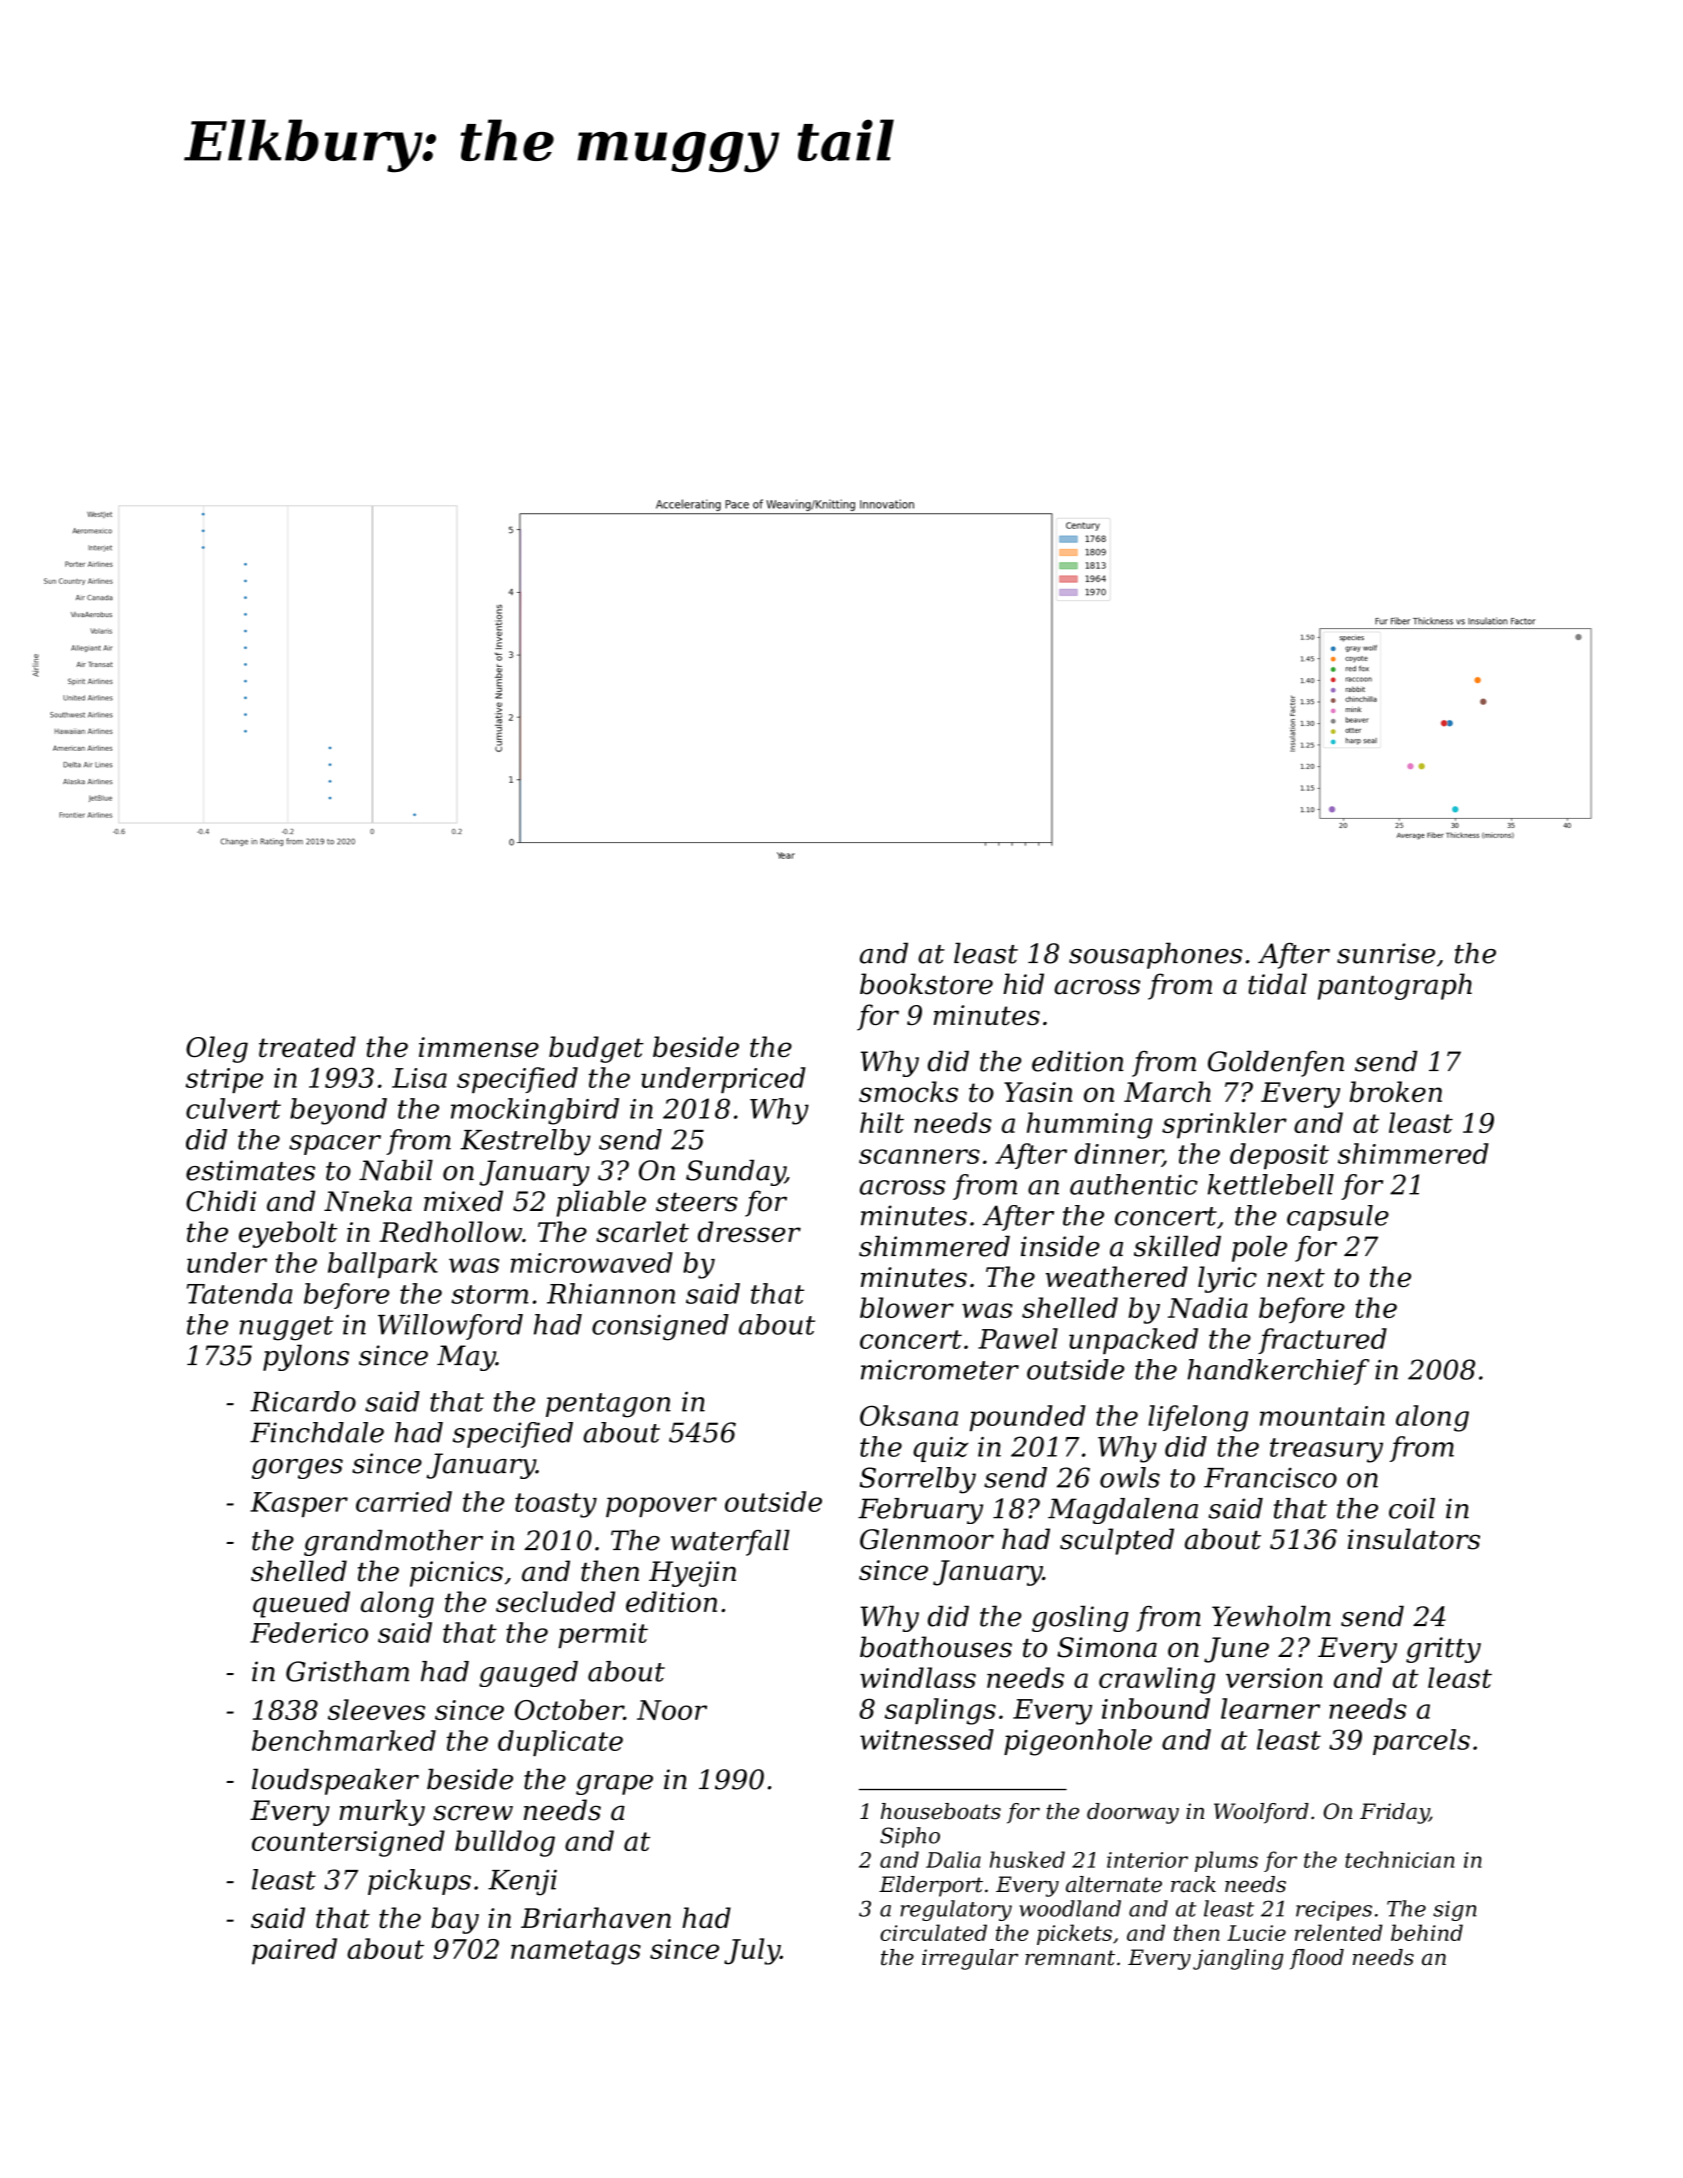  What do you see at coordinates (1443, 1650) in the screenshot?
I see `gritty` at bounding box center [1443, 1650].
